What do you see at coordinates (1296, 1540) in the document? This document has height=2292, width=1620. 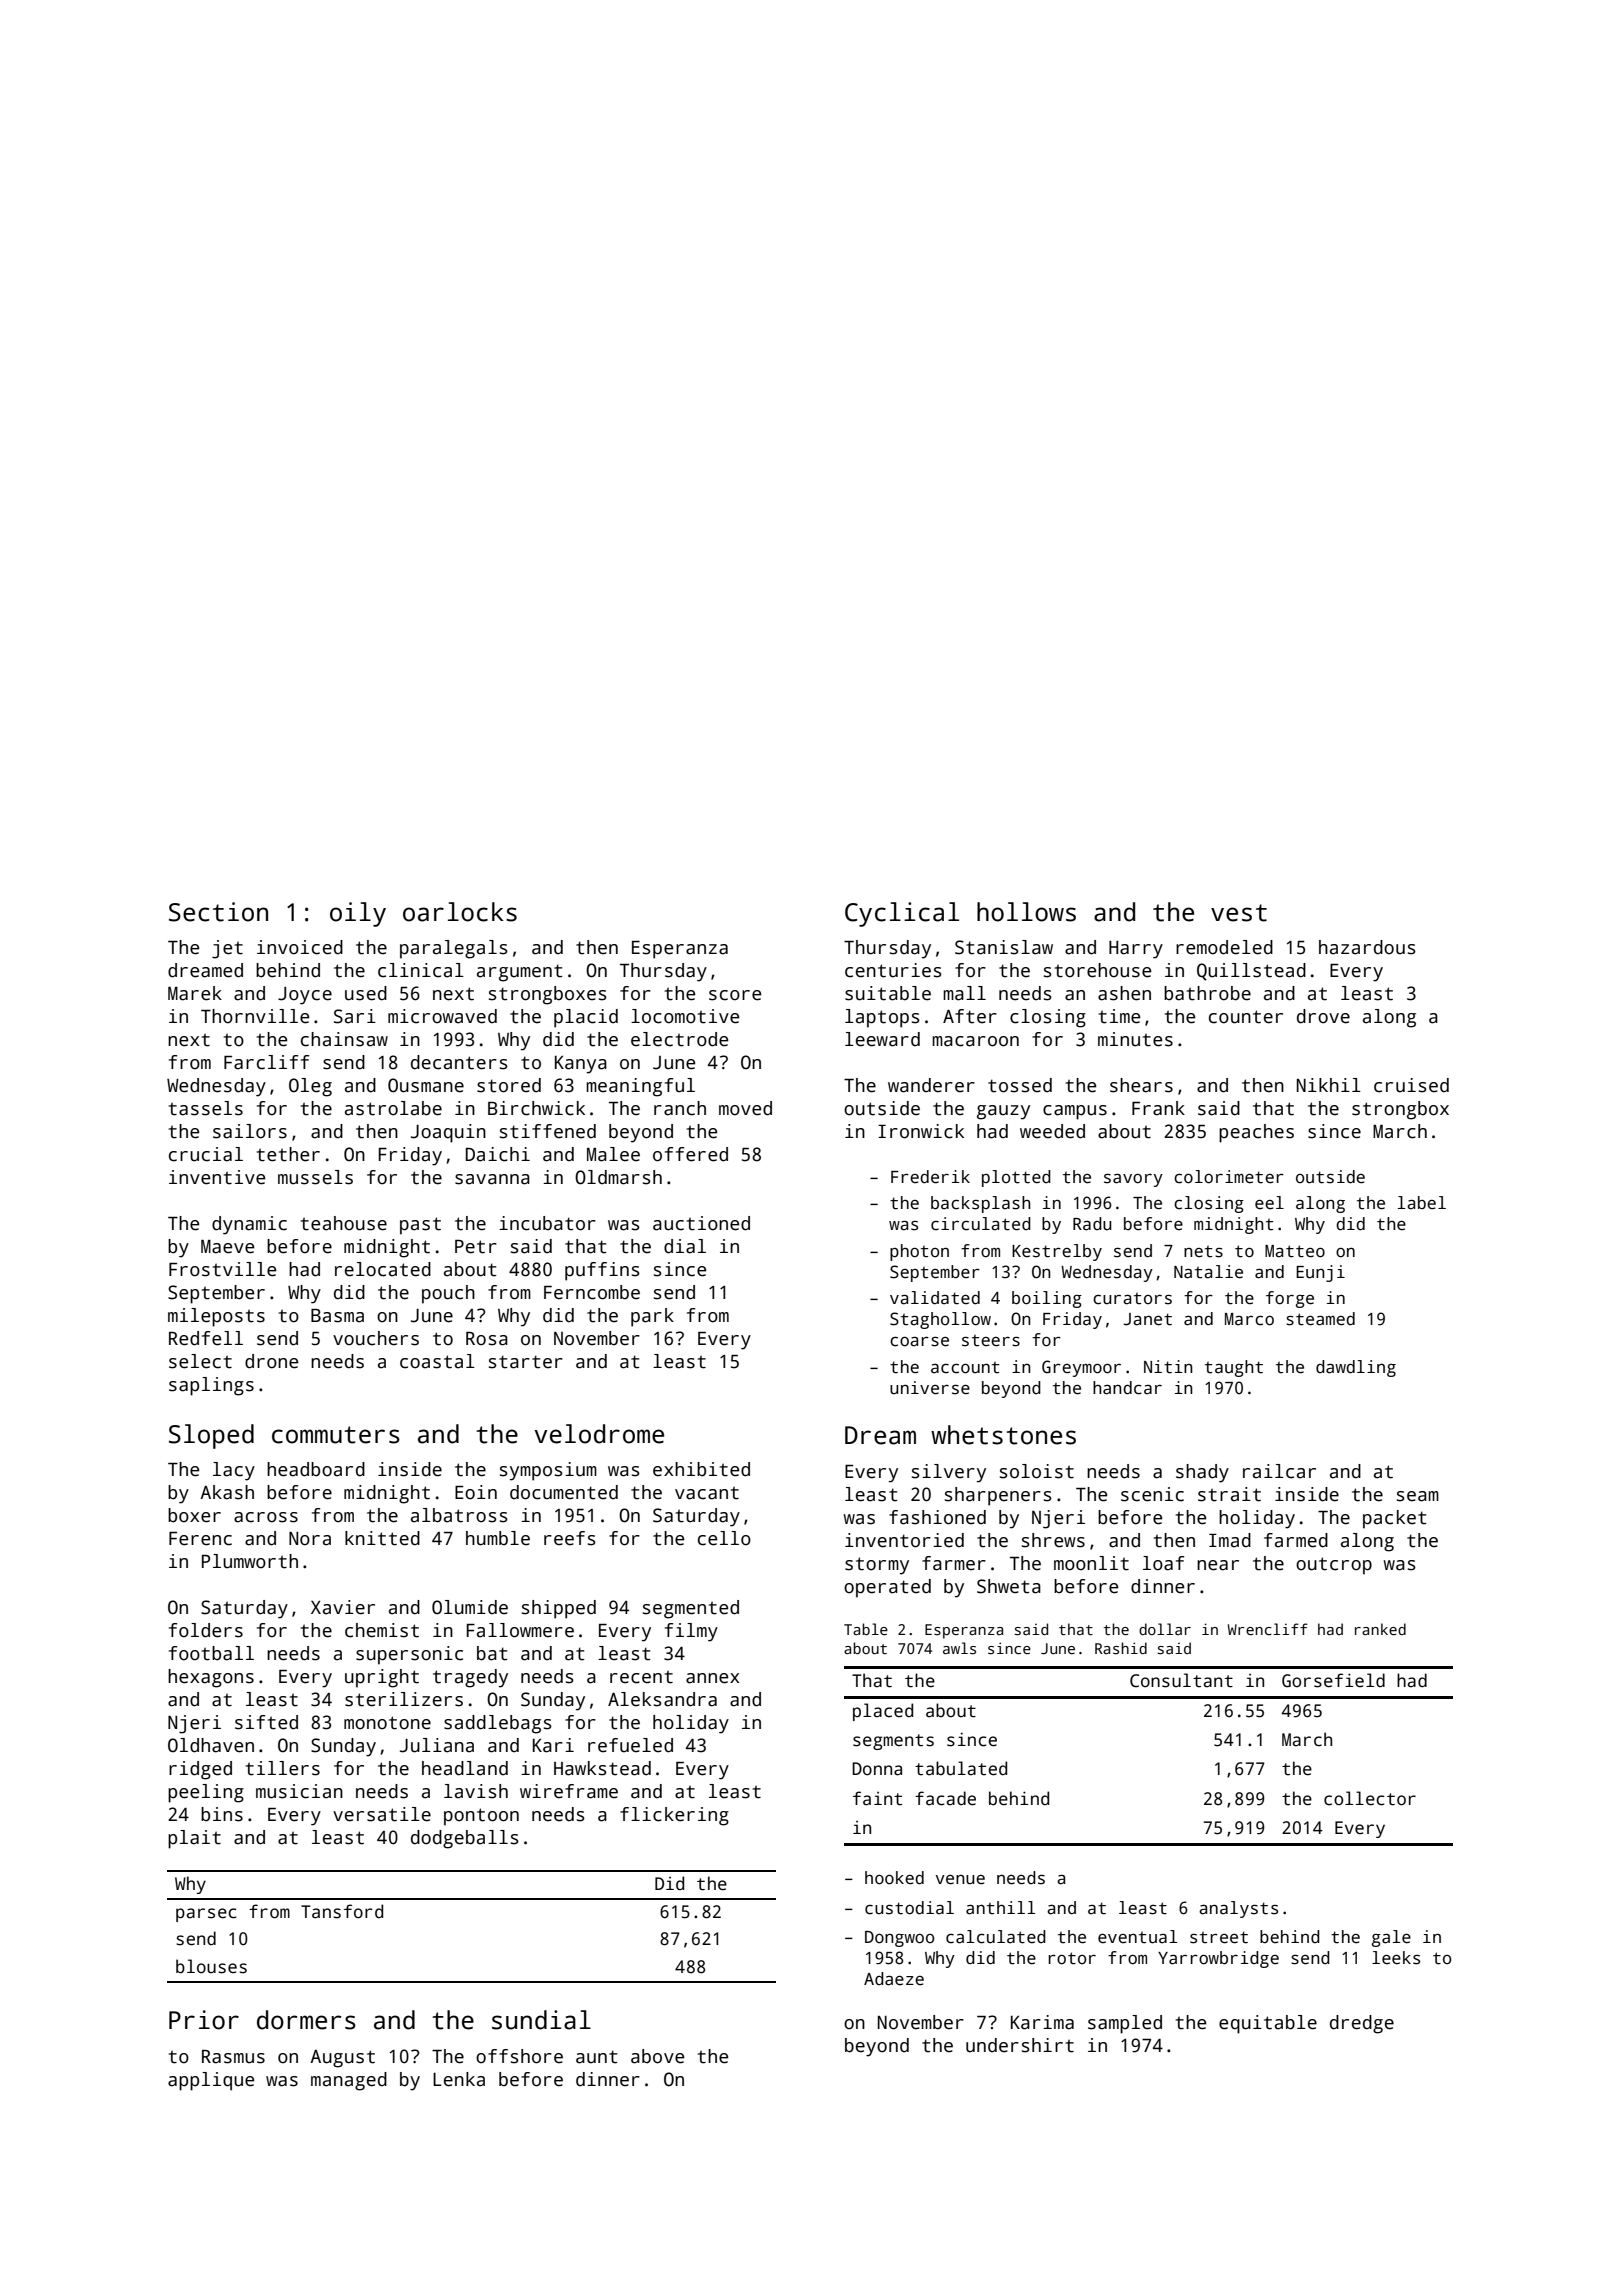 I see `farmed` at bounding box center [1296, 1540].
